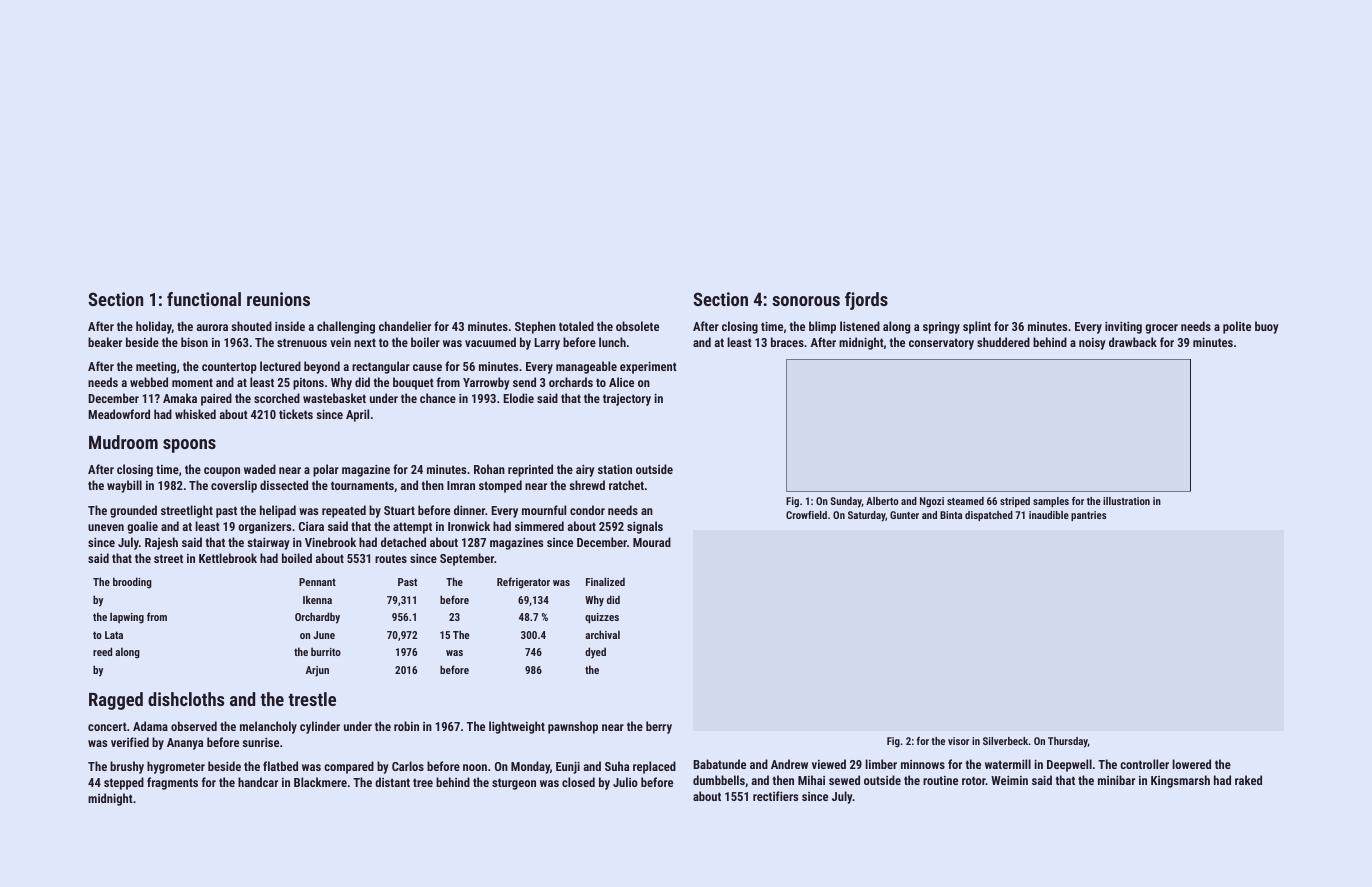 Image resolution: width=1372 pixels, height=887 pixels. Describe the element at coordinates (204, 299) in the screenshot. I see `functional` at that location.
